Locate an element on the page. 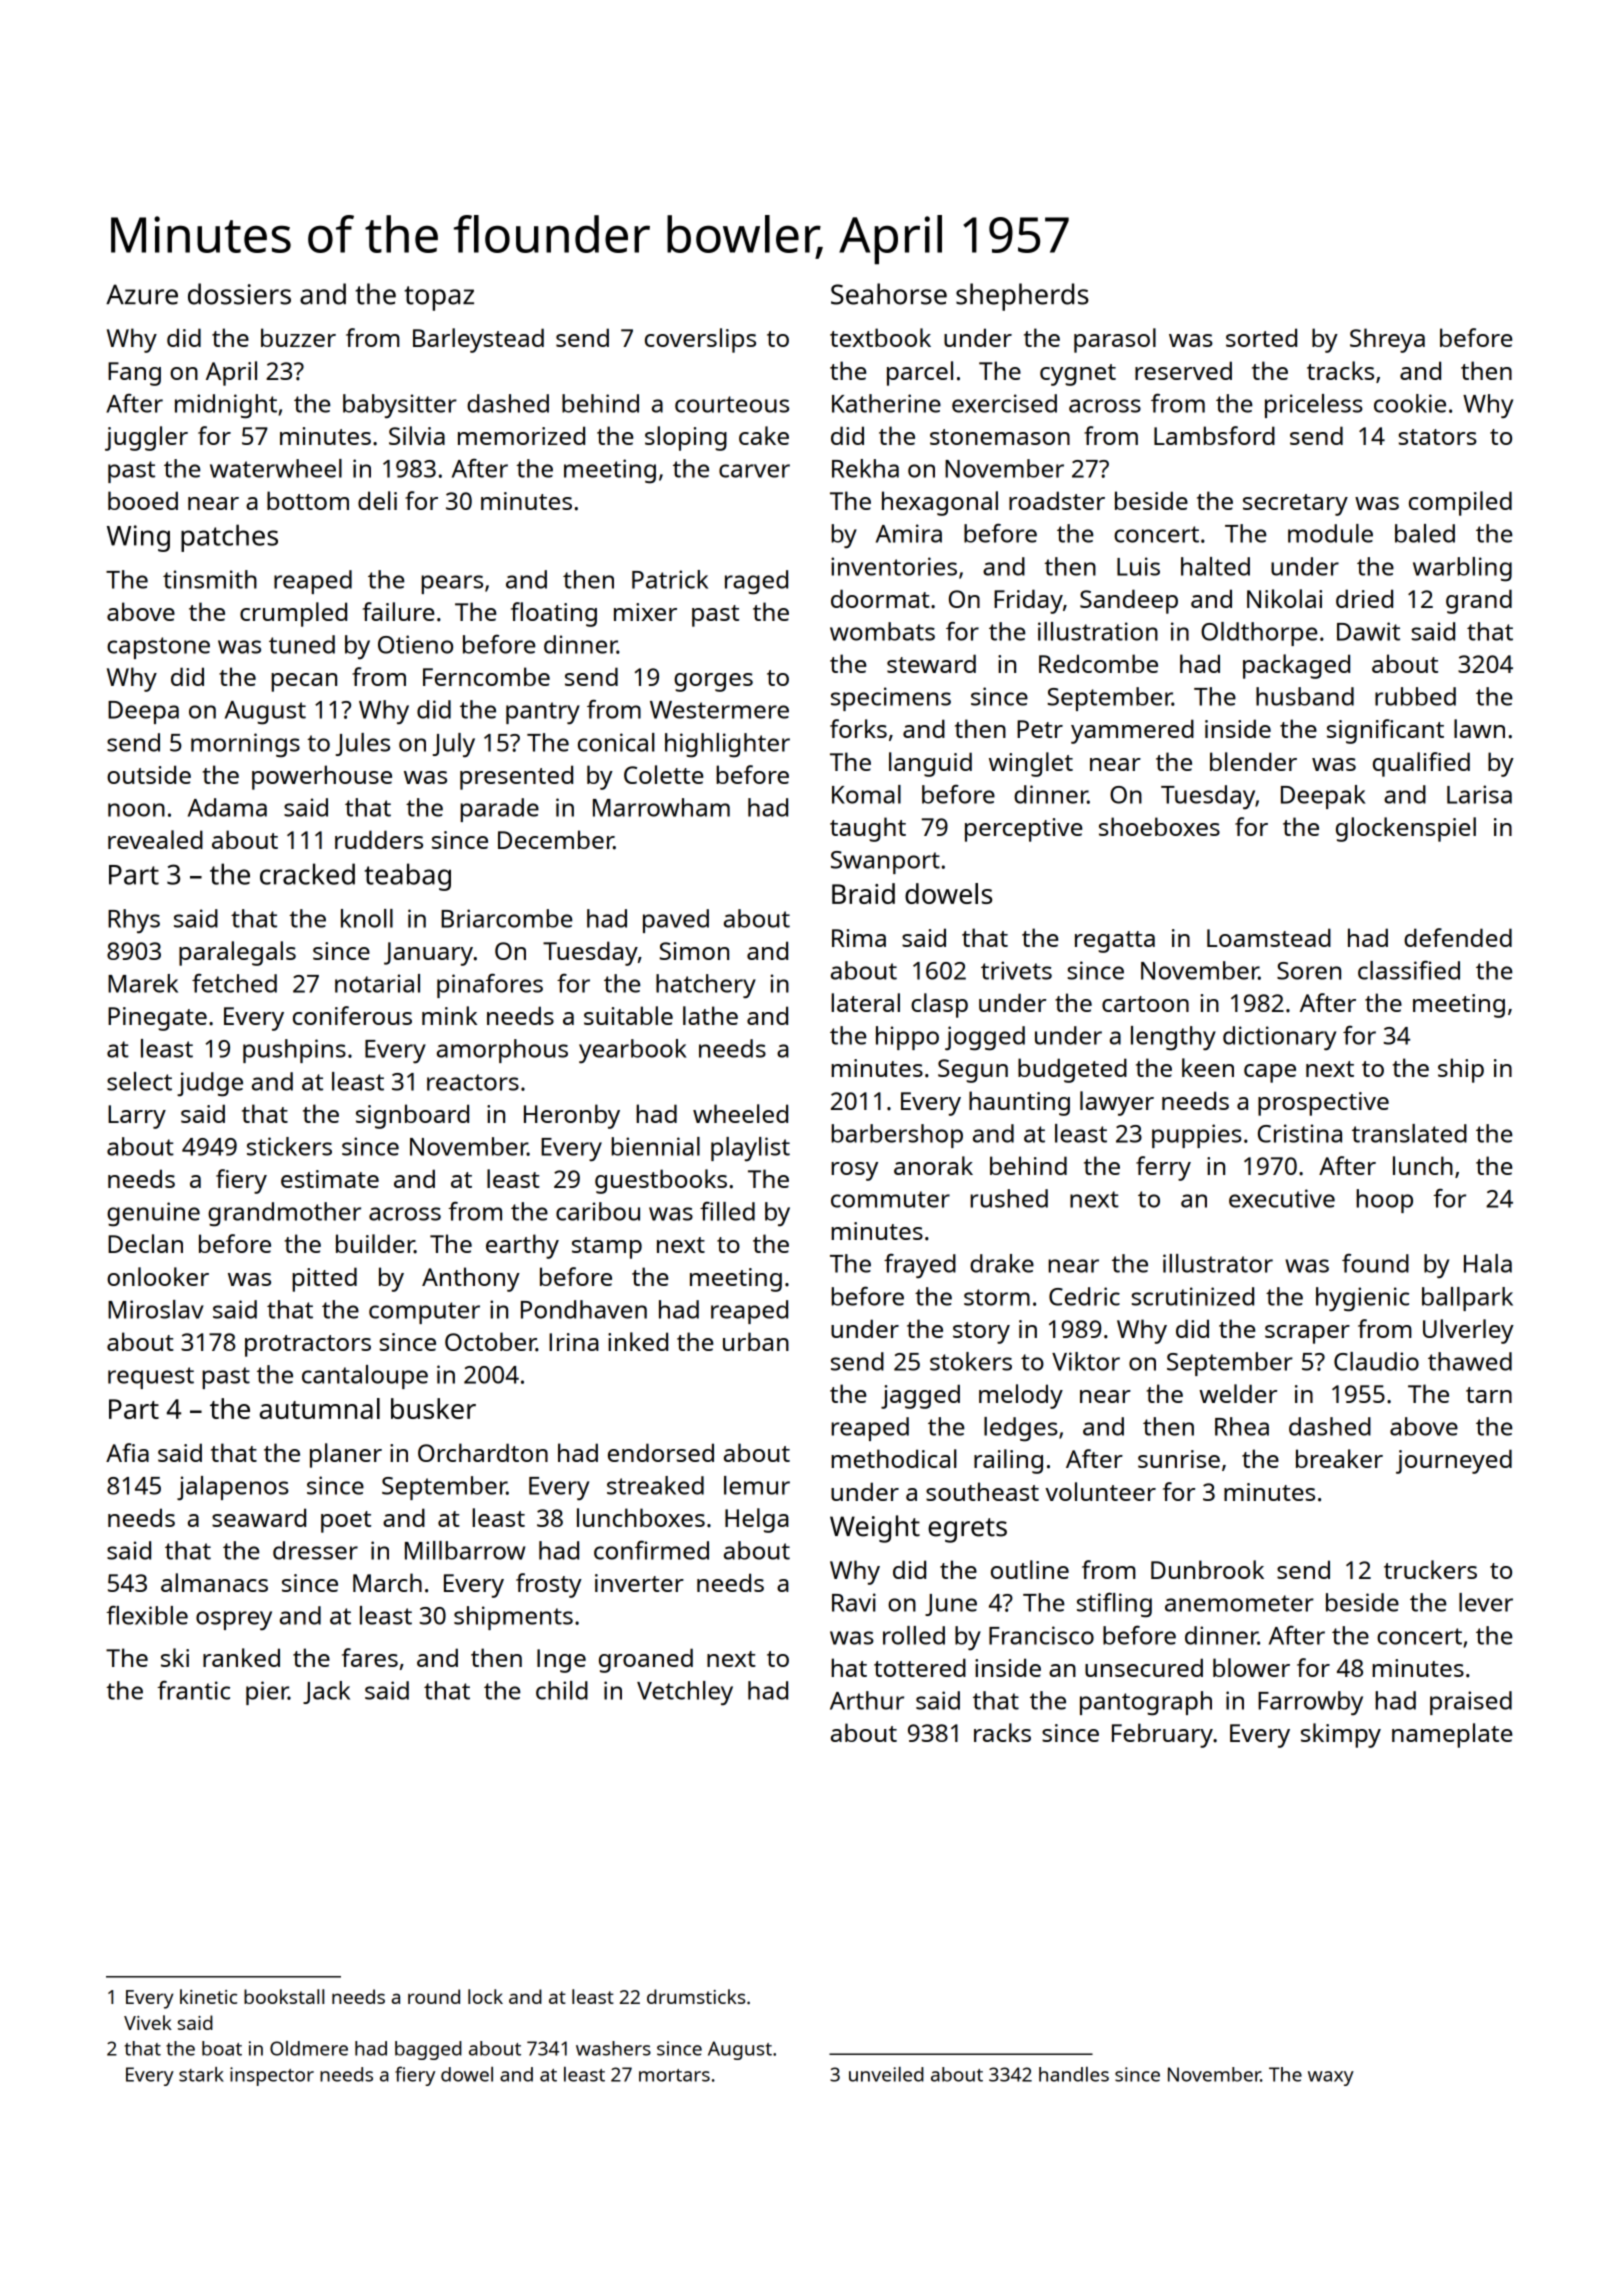 Image resolution: width=1620 pixels, height=2292 pixels. waxy is located at coordinates (1331, 2078).
